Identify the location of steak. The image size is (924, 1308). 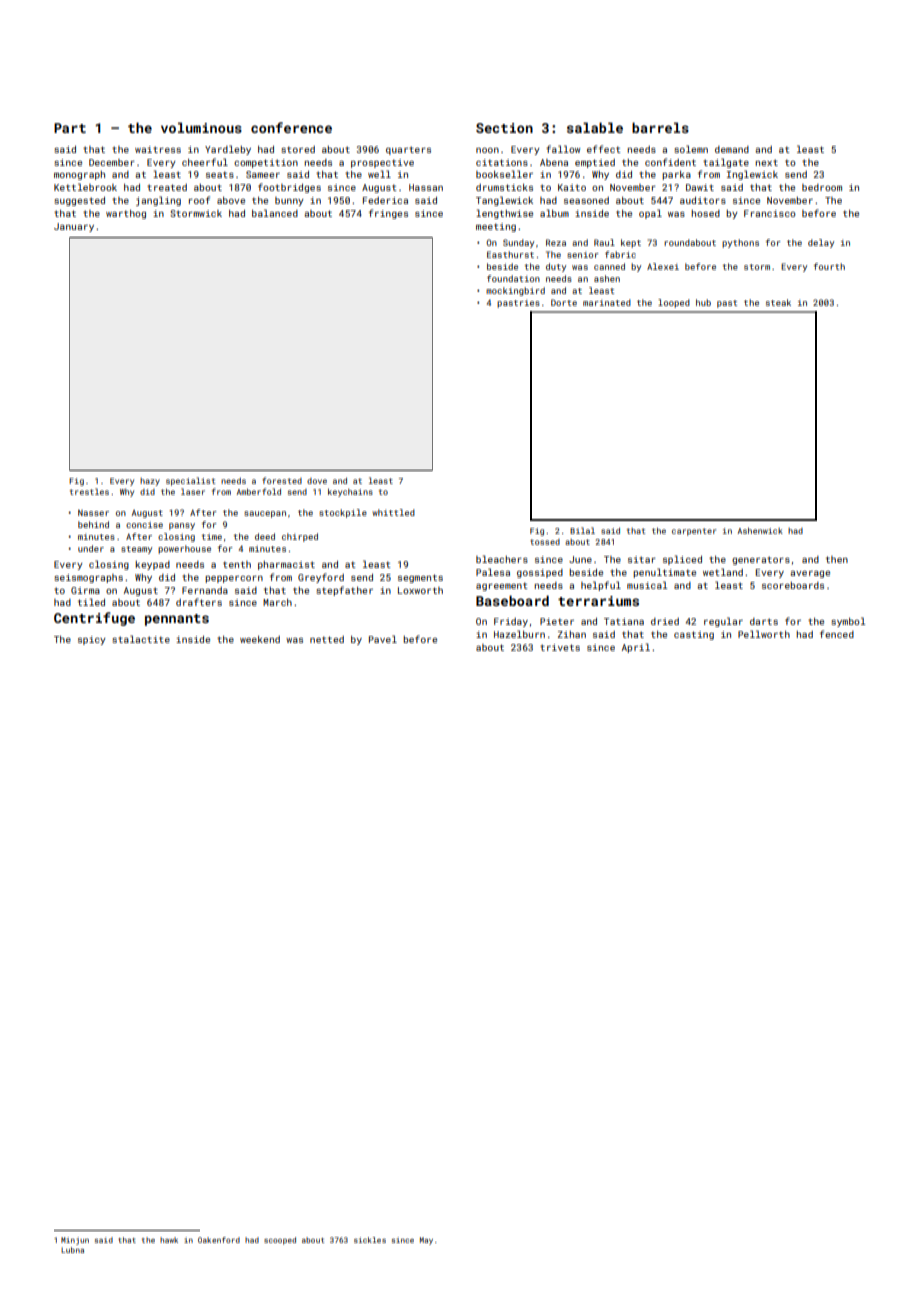
(778, 302).
